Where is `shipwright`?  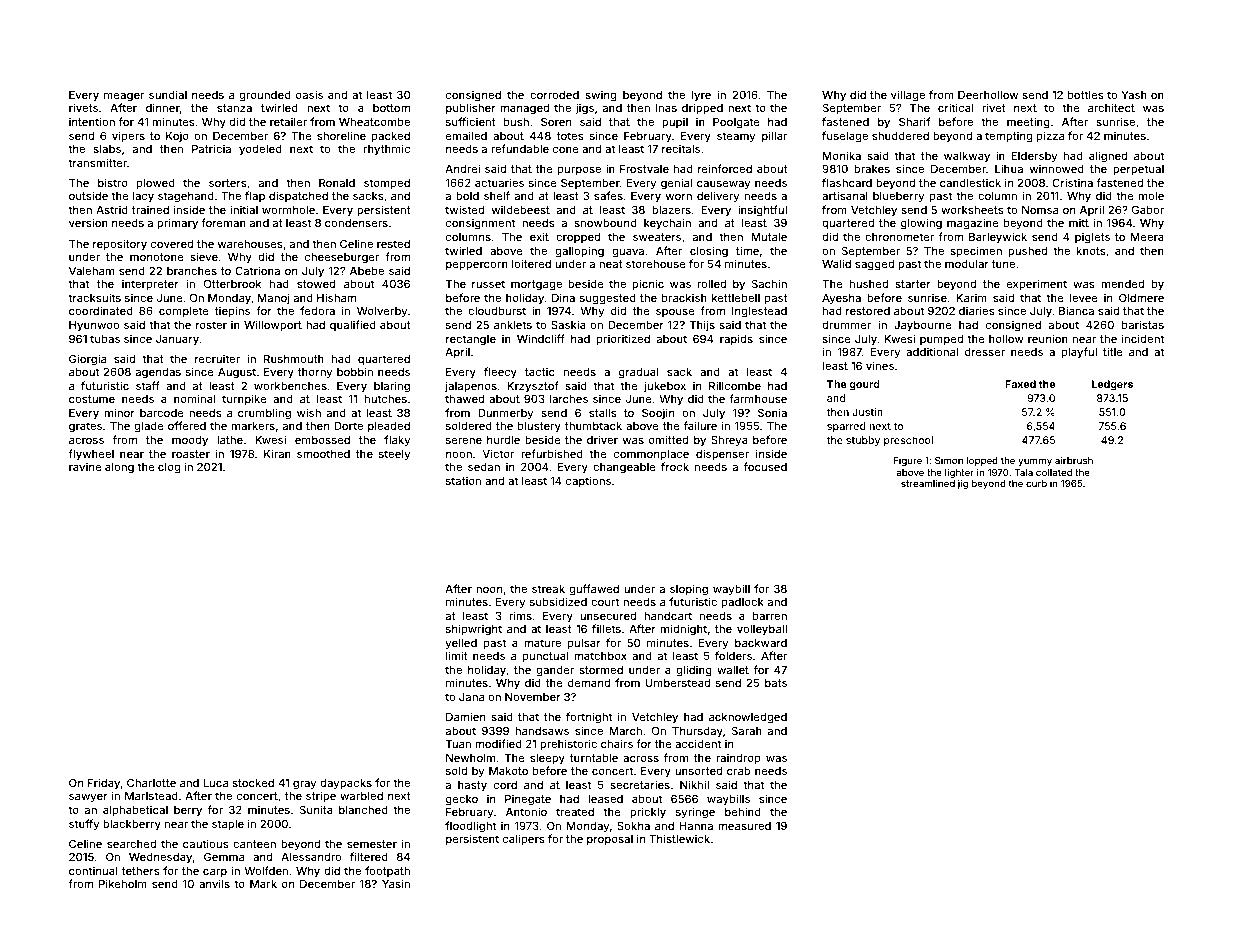
shipwright is located at coordinates (474, 630).
